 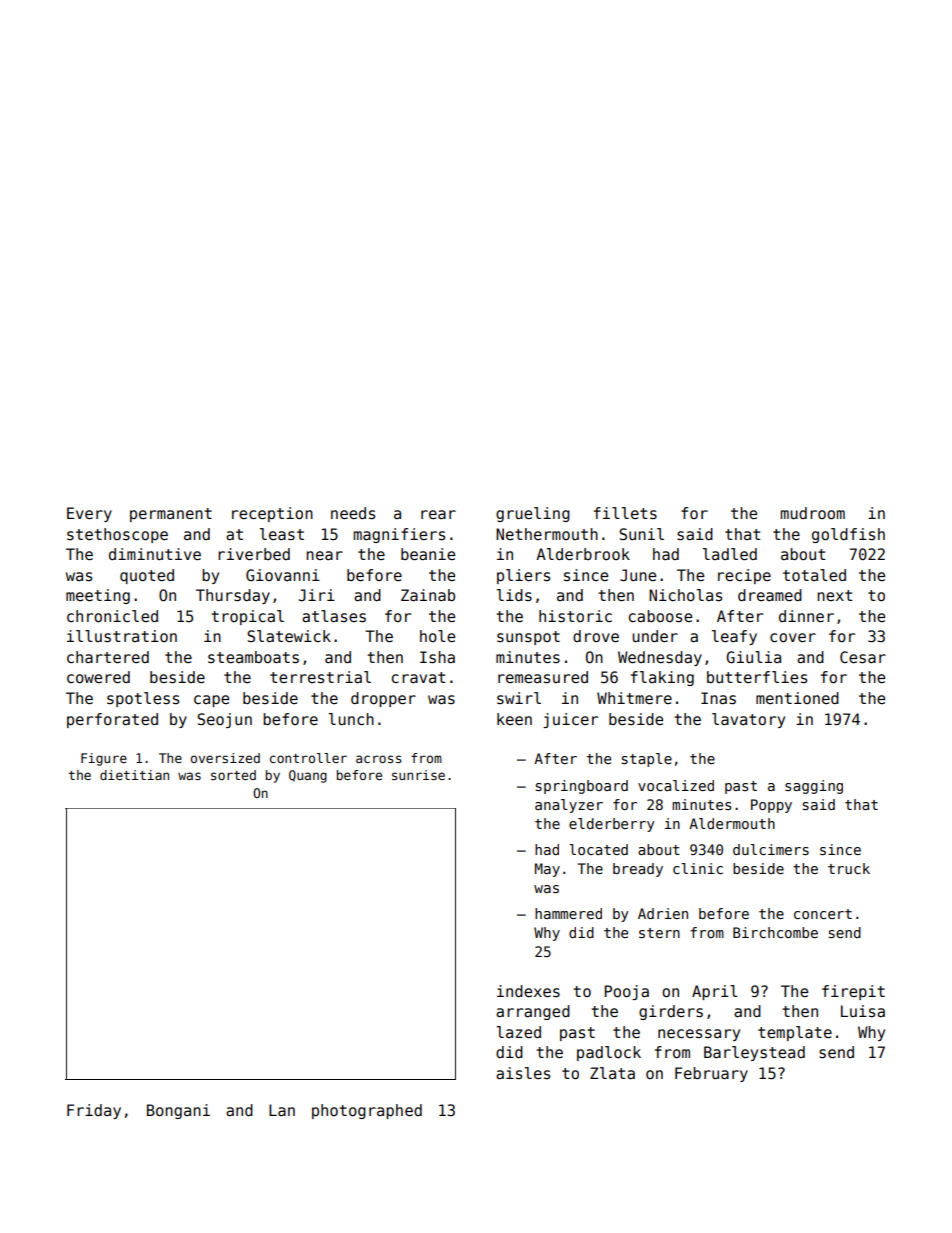 What do you see at coordinates (853, 992) in the screenshot?
I see `firepit` at bounding box center [853, 992].
